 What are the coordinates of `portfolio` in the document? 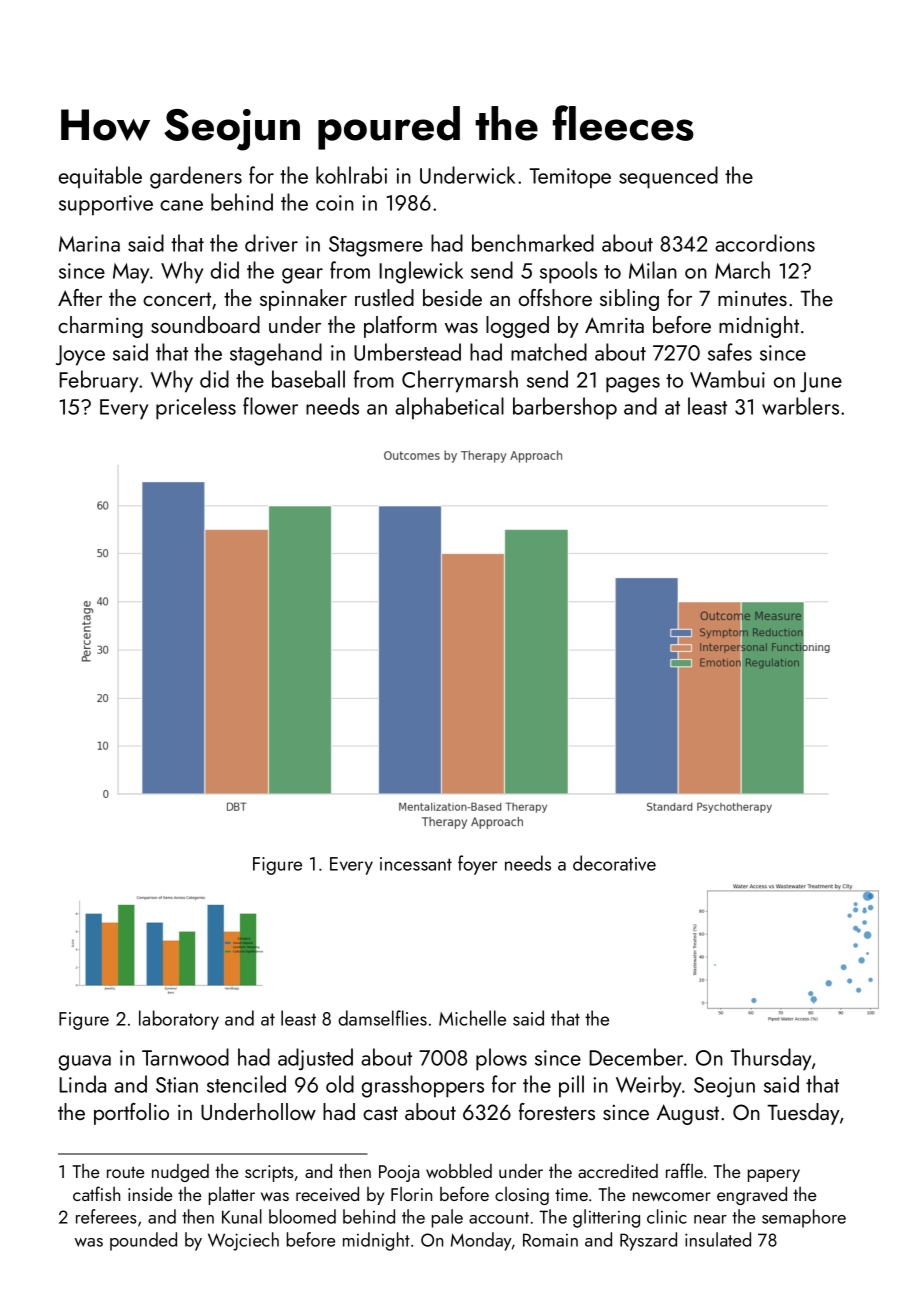 It's located at (131, 1114).
